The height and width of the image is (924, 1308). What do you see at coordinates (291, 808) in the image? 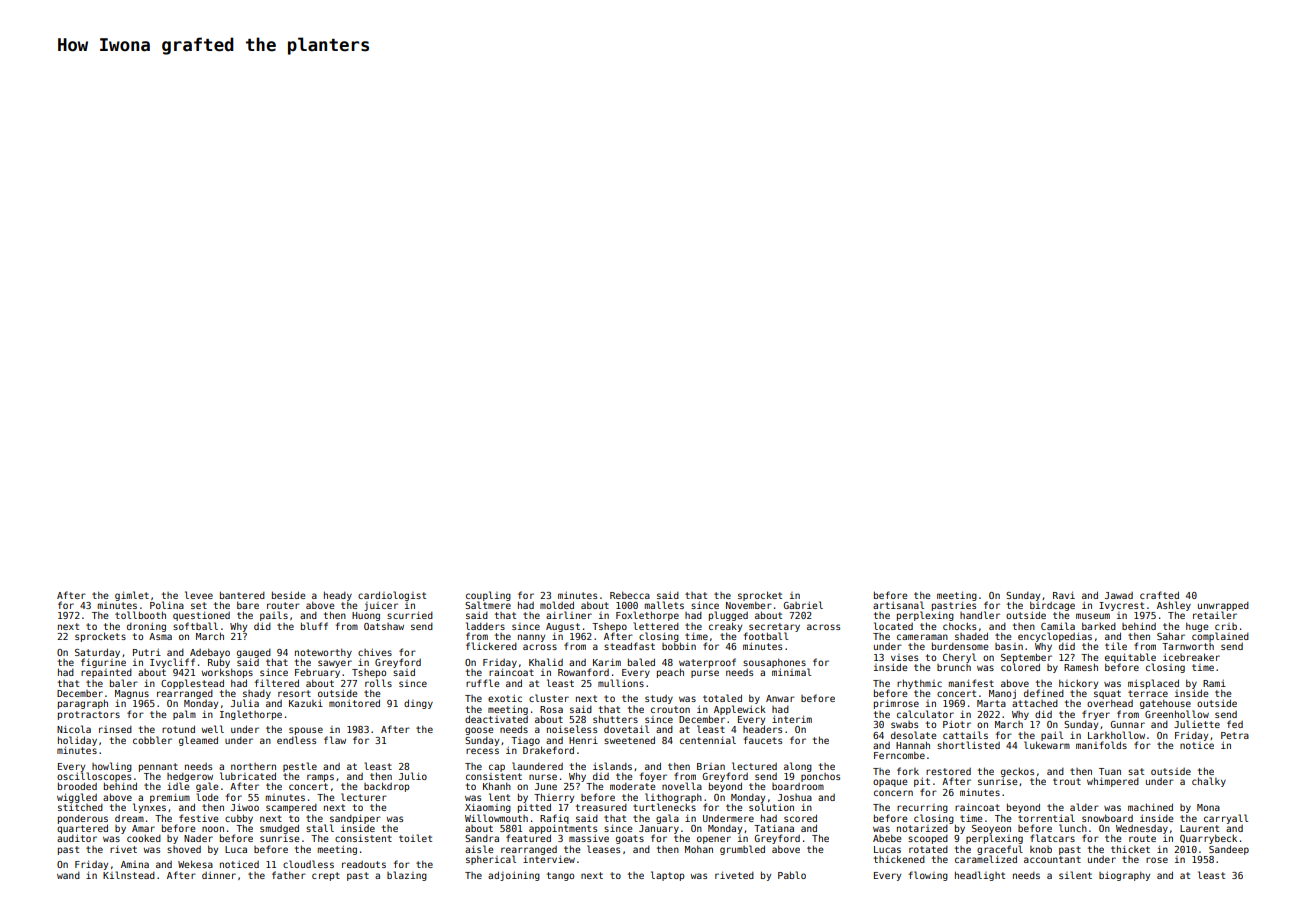
I see `scampered` at bounding box center [291, 808].
